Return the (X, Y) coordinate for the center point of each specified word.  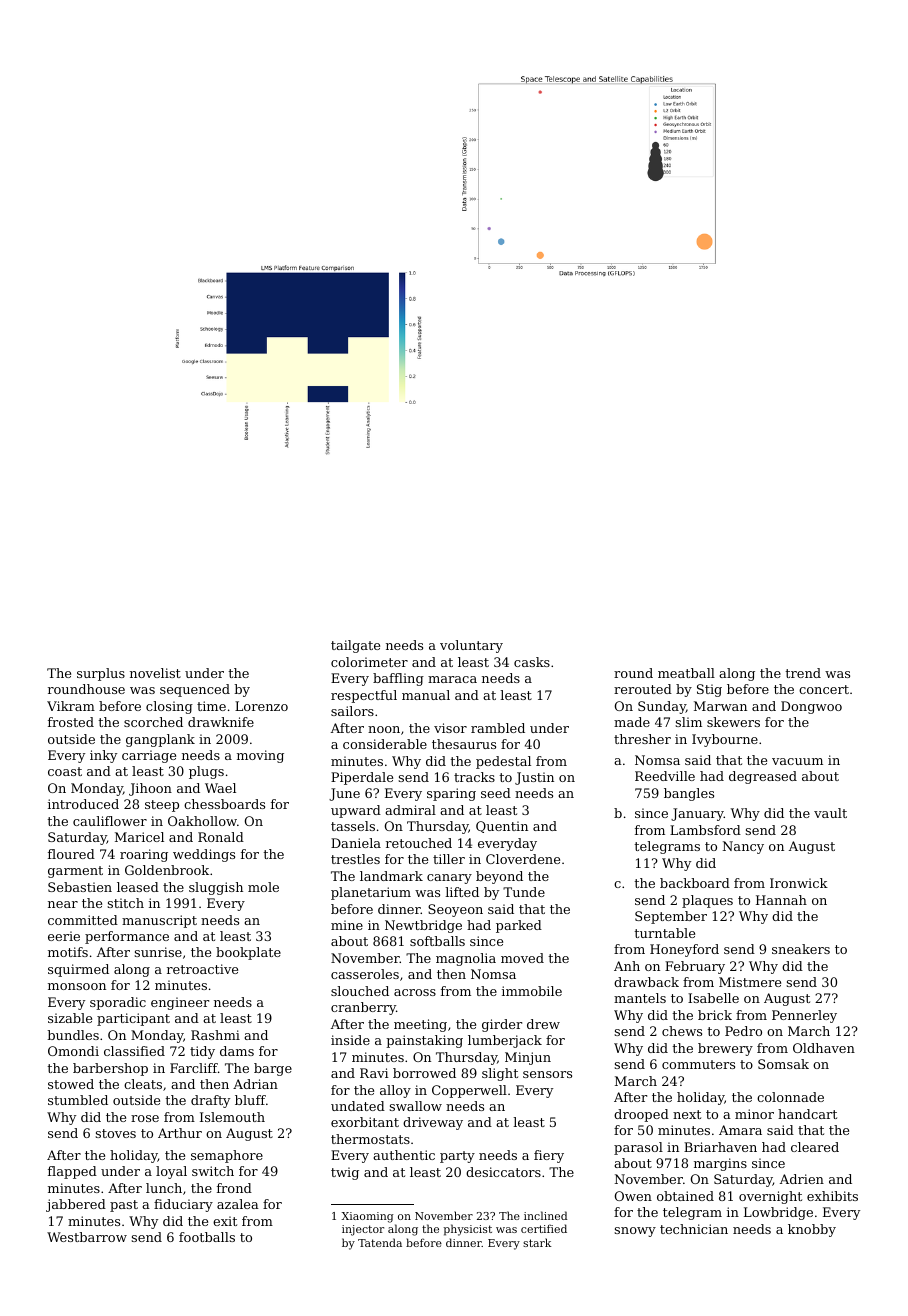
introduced (83, 804)
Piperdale (362, 778)
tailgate (355, 646)
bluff (250, 1100)
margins (720, 1164)
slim (688, 722)
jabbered (76, 1205)
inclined (545, 1215)
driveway (433, 1123)
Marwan (720, 706)
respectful (364, 696)
